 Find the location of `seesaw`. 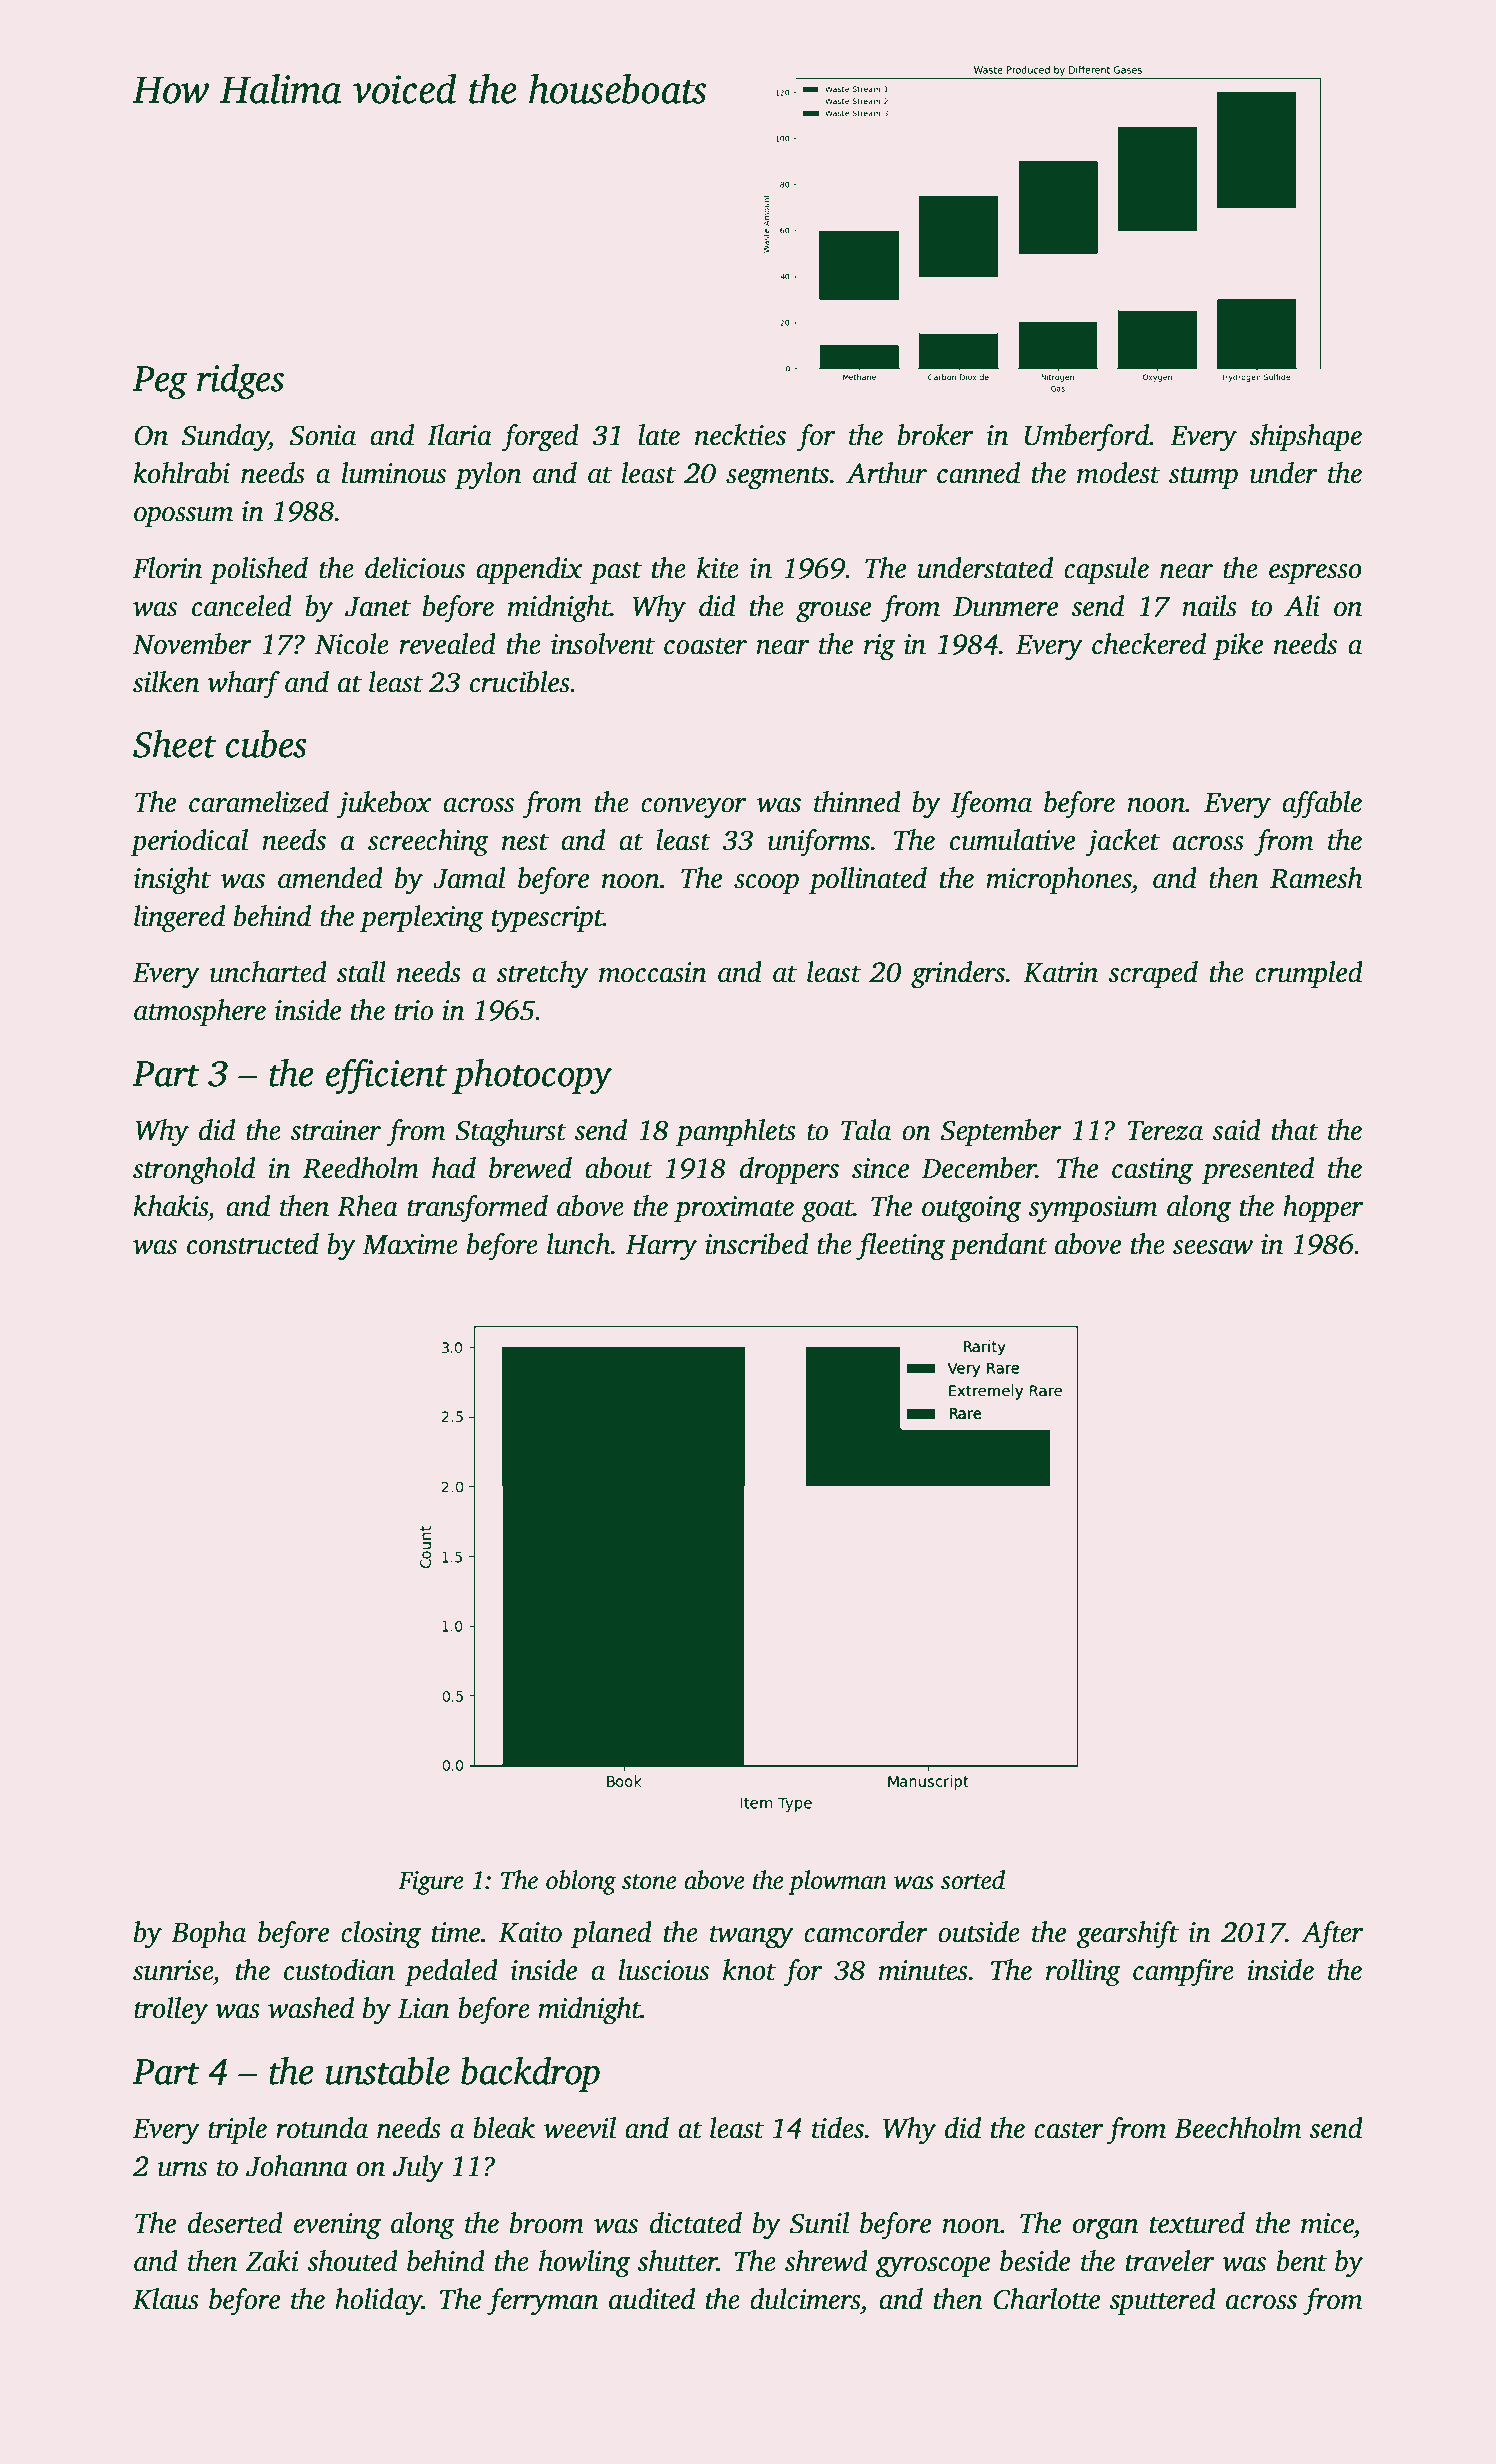

seesaw is located at coordinates (1213, 1247).
